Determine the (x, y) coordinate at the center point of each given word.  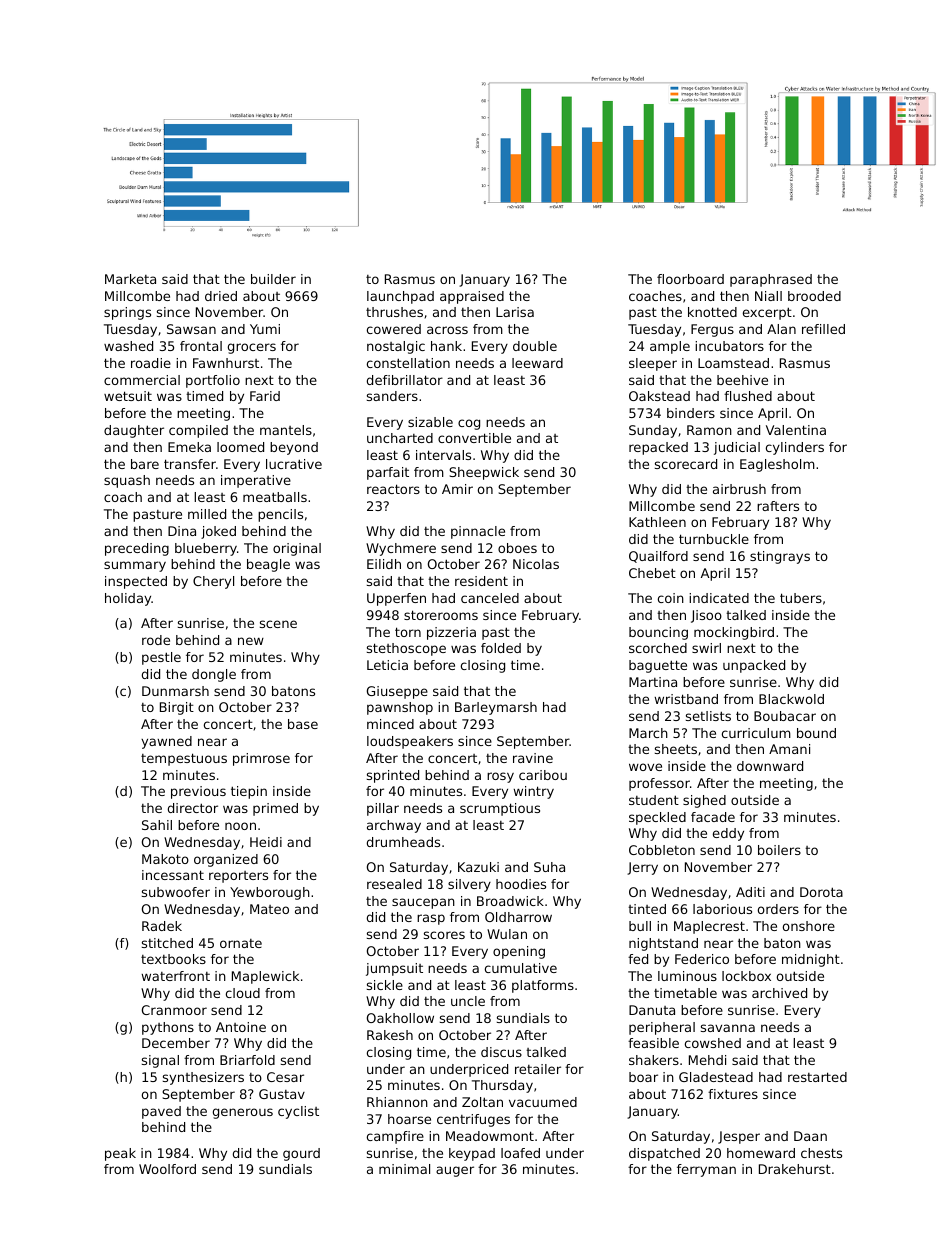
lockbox (746, 976)
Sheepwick (484, 473)
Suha (549, 867)
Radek (162, 926)
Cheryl (213, 582)
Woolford (167, 1169)
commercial (142, 380)
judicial (737, 448)
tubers (801, 598)
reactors (393, 489)
